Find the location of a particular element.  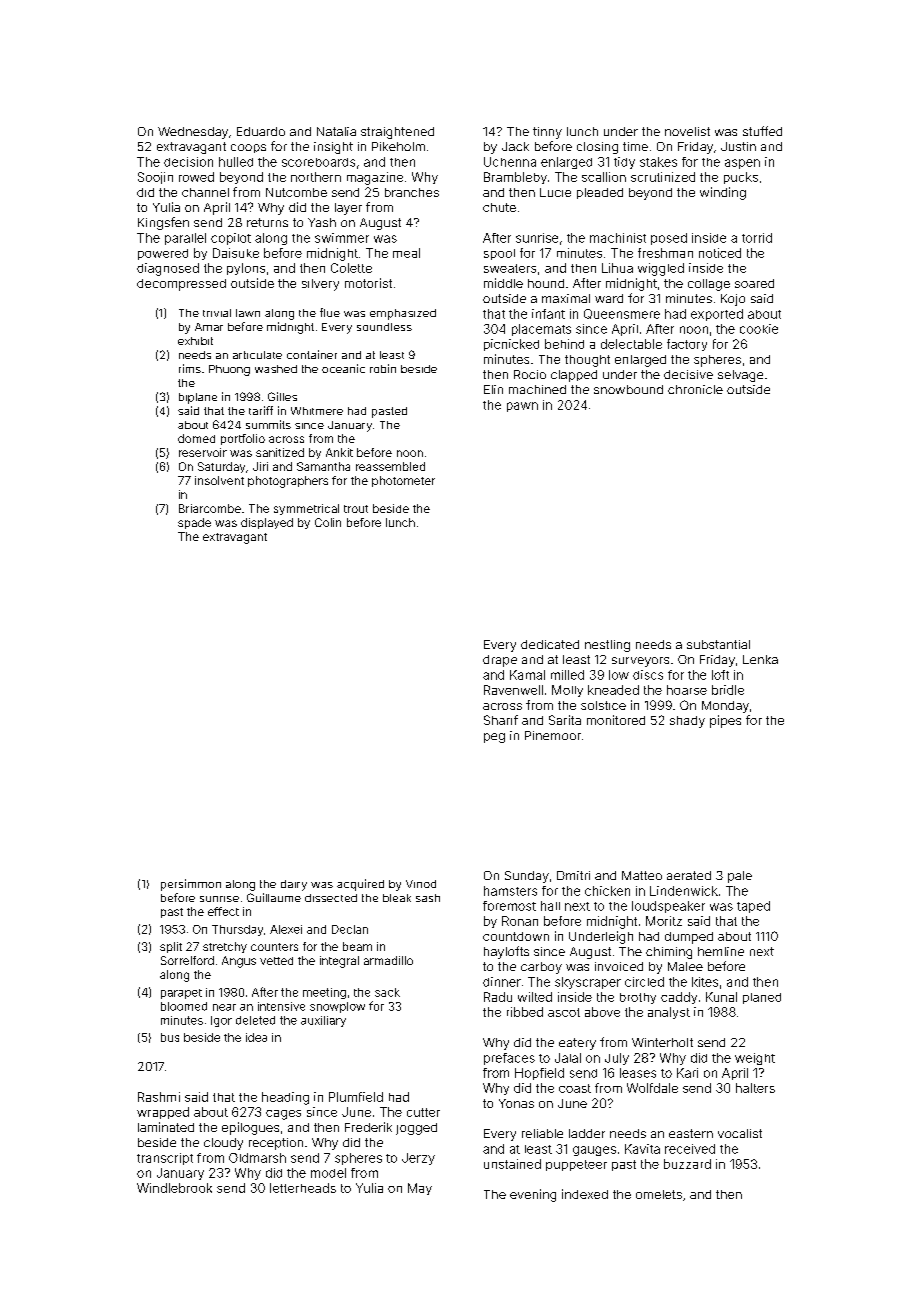

hound is located at coordinates (546, 283).
